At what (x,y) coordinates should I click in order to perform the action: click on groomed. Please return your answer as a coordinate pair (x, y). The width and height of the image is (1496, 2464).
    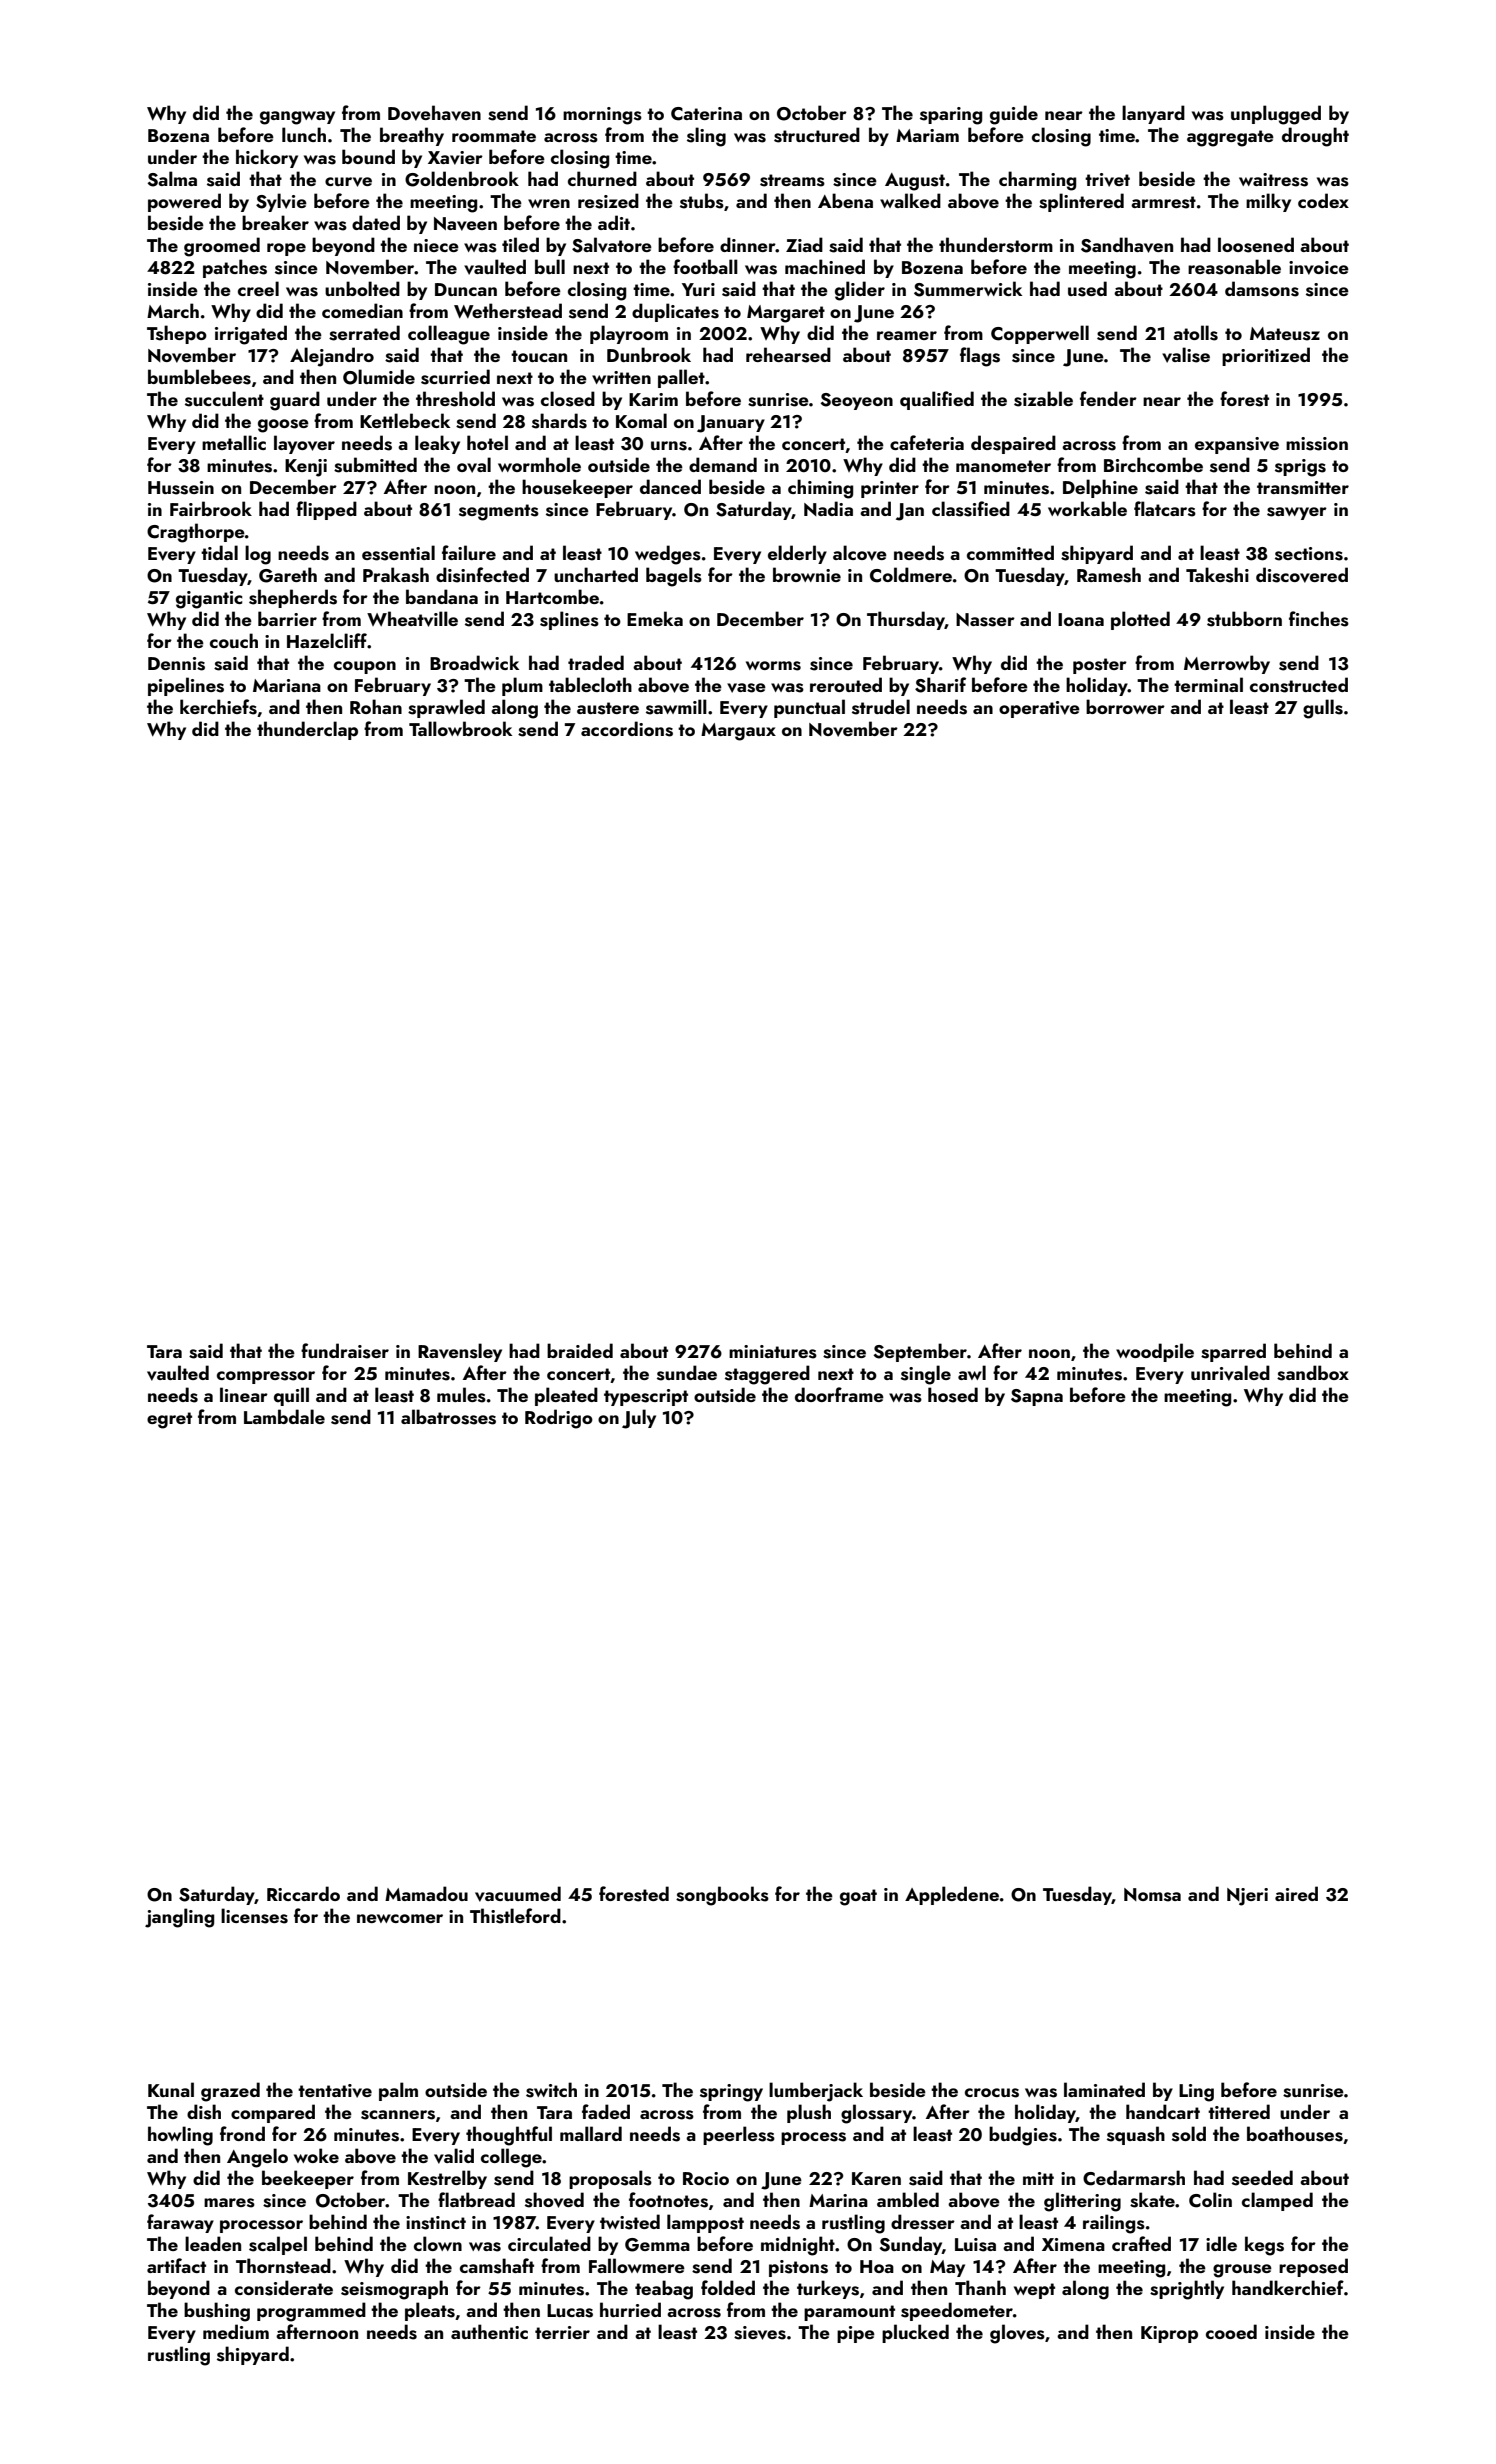
    Looking at the image, I should click on (222, 247).
